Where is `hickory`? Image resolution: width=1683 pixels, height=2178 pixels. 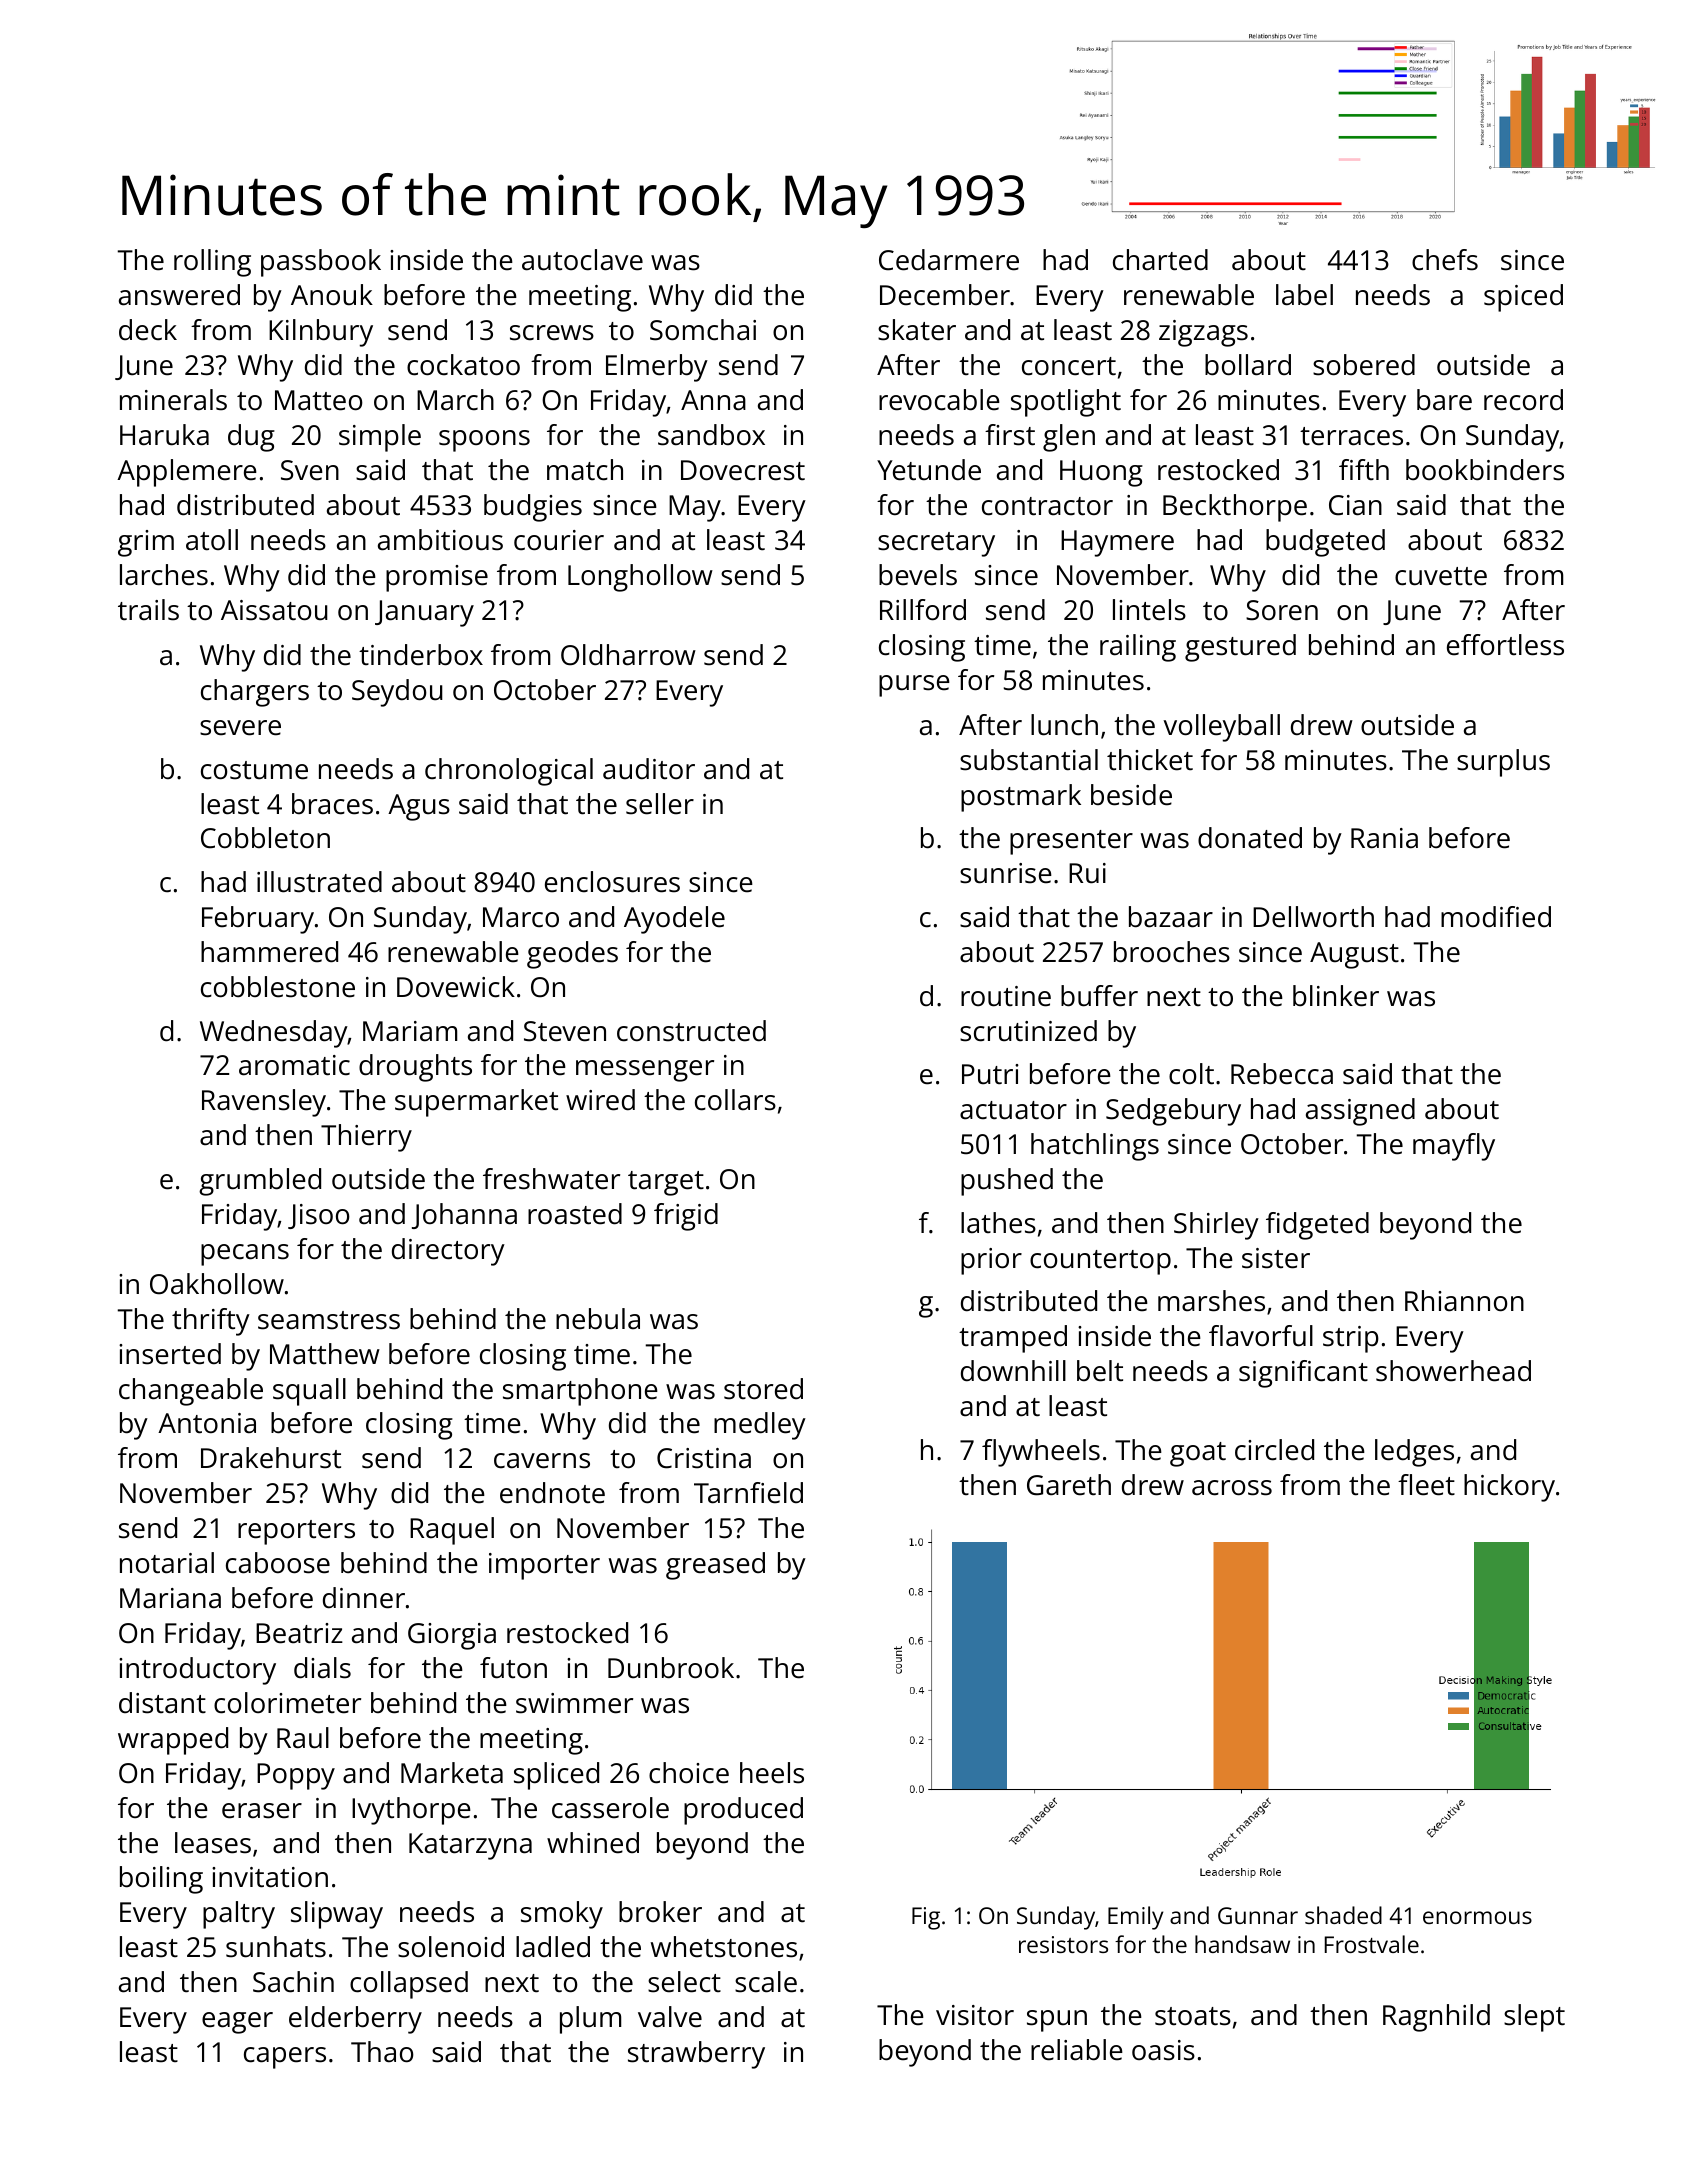 hickory is located at coordinates (1509, 1488).
